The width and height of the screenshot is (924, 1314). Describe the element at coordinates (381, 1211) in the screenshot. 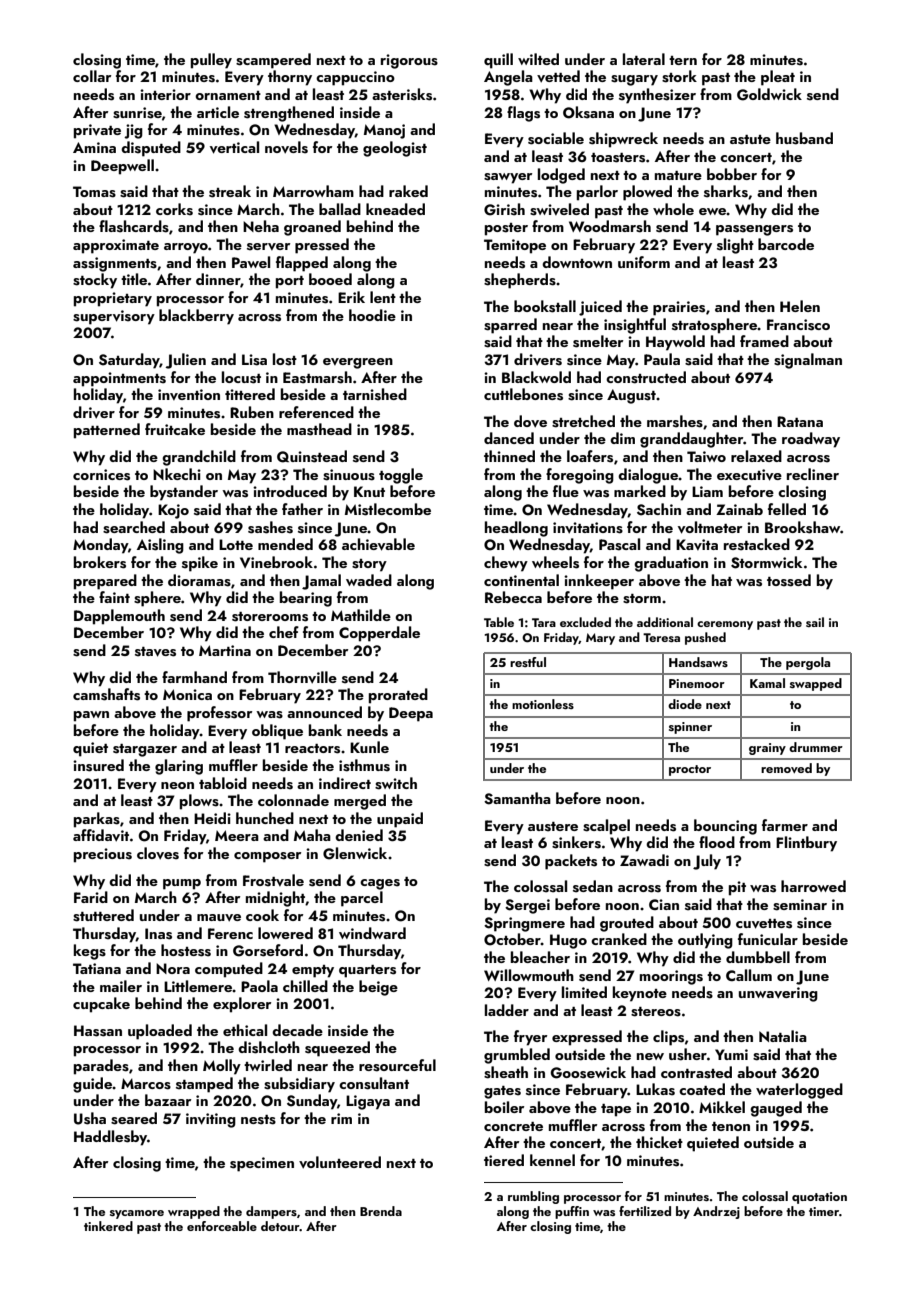

I see `Brenda` at that location.
